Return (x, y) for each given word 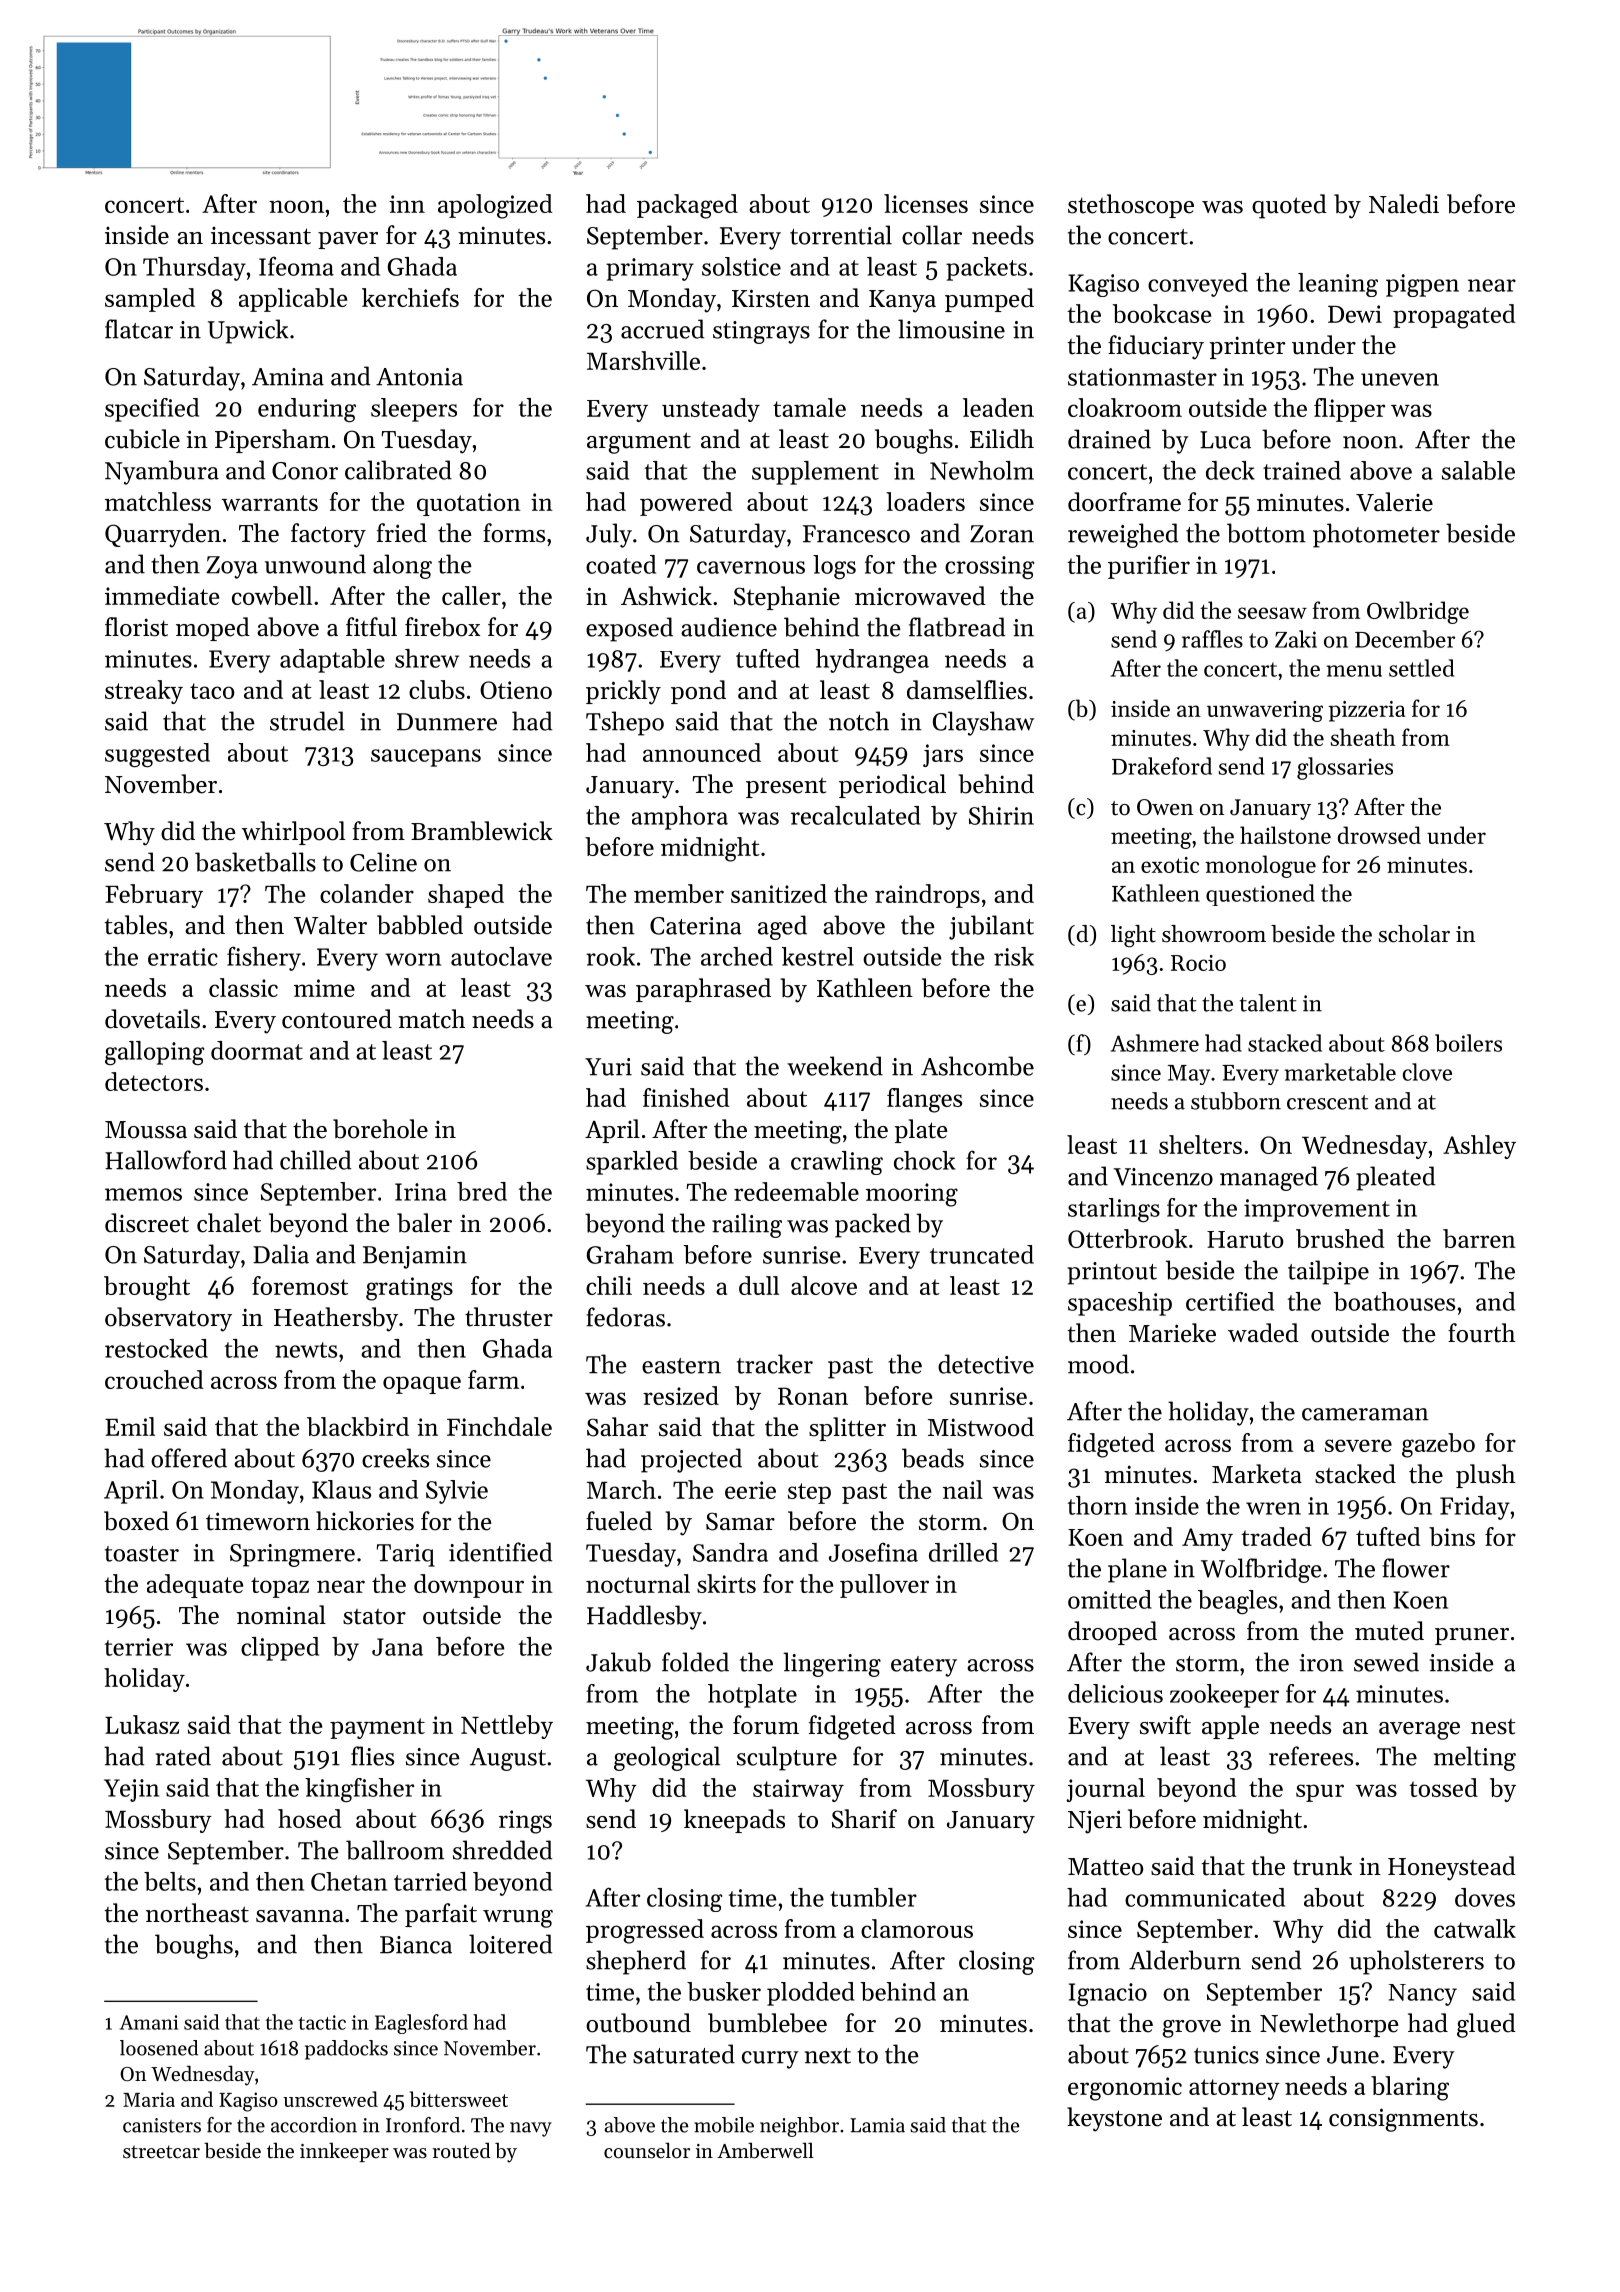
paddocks (346, 2050)
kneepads (734, 1821)
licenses (926, 203)
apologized (495, 206)
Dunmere (447, 722)
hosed (309, 1818)
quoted (1289, 206)
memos (143, 1194)
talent (1268, 1003)
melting (1475, 1758)
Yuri (608, 1067)
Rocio (1198, 963)
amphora (680, 818)
